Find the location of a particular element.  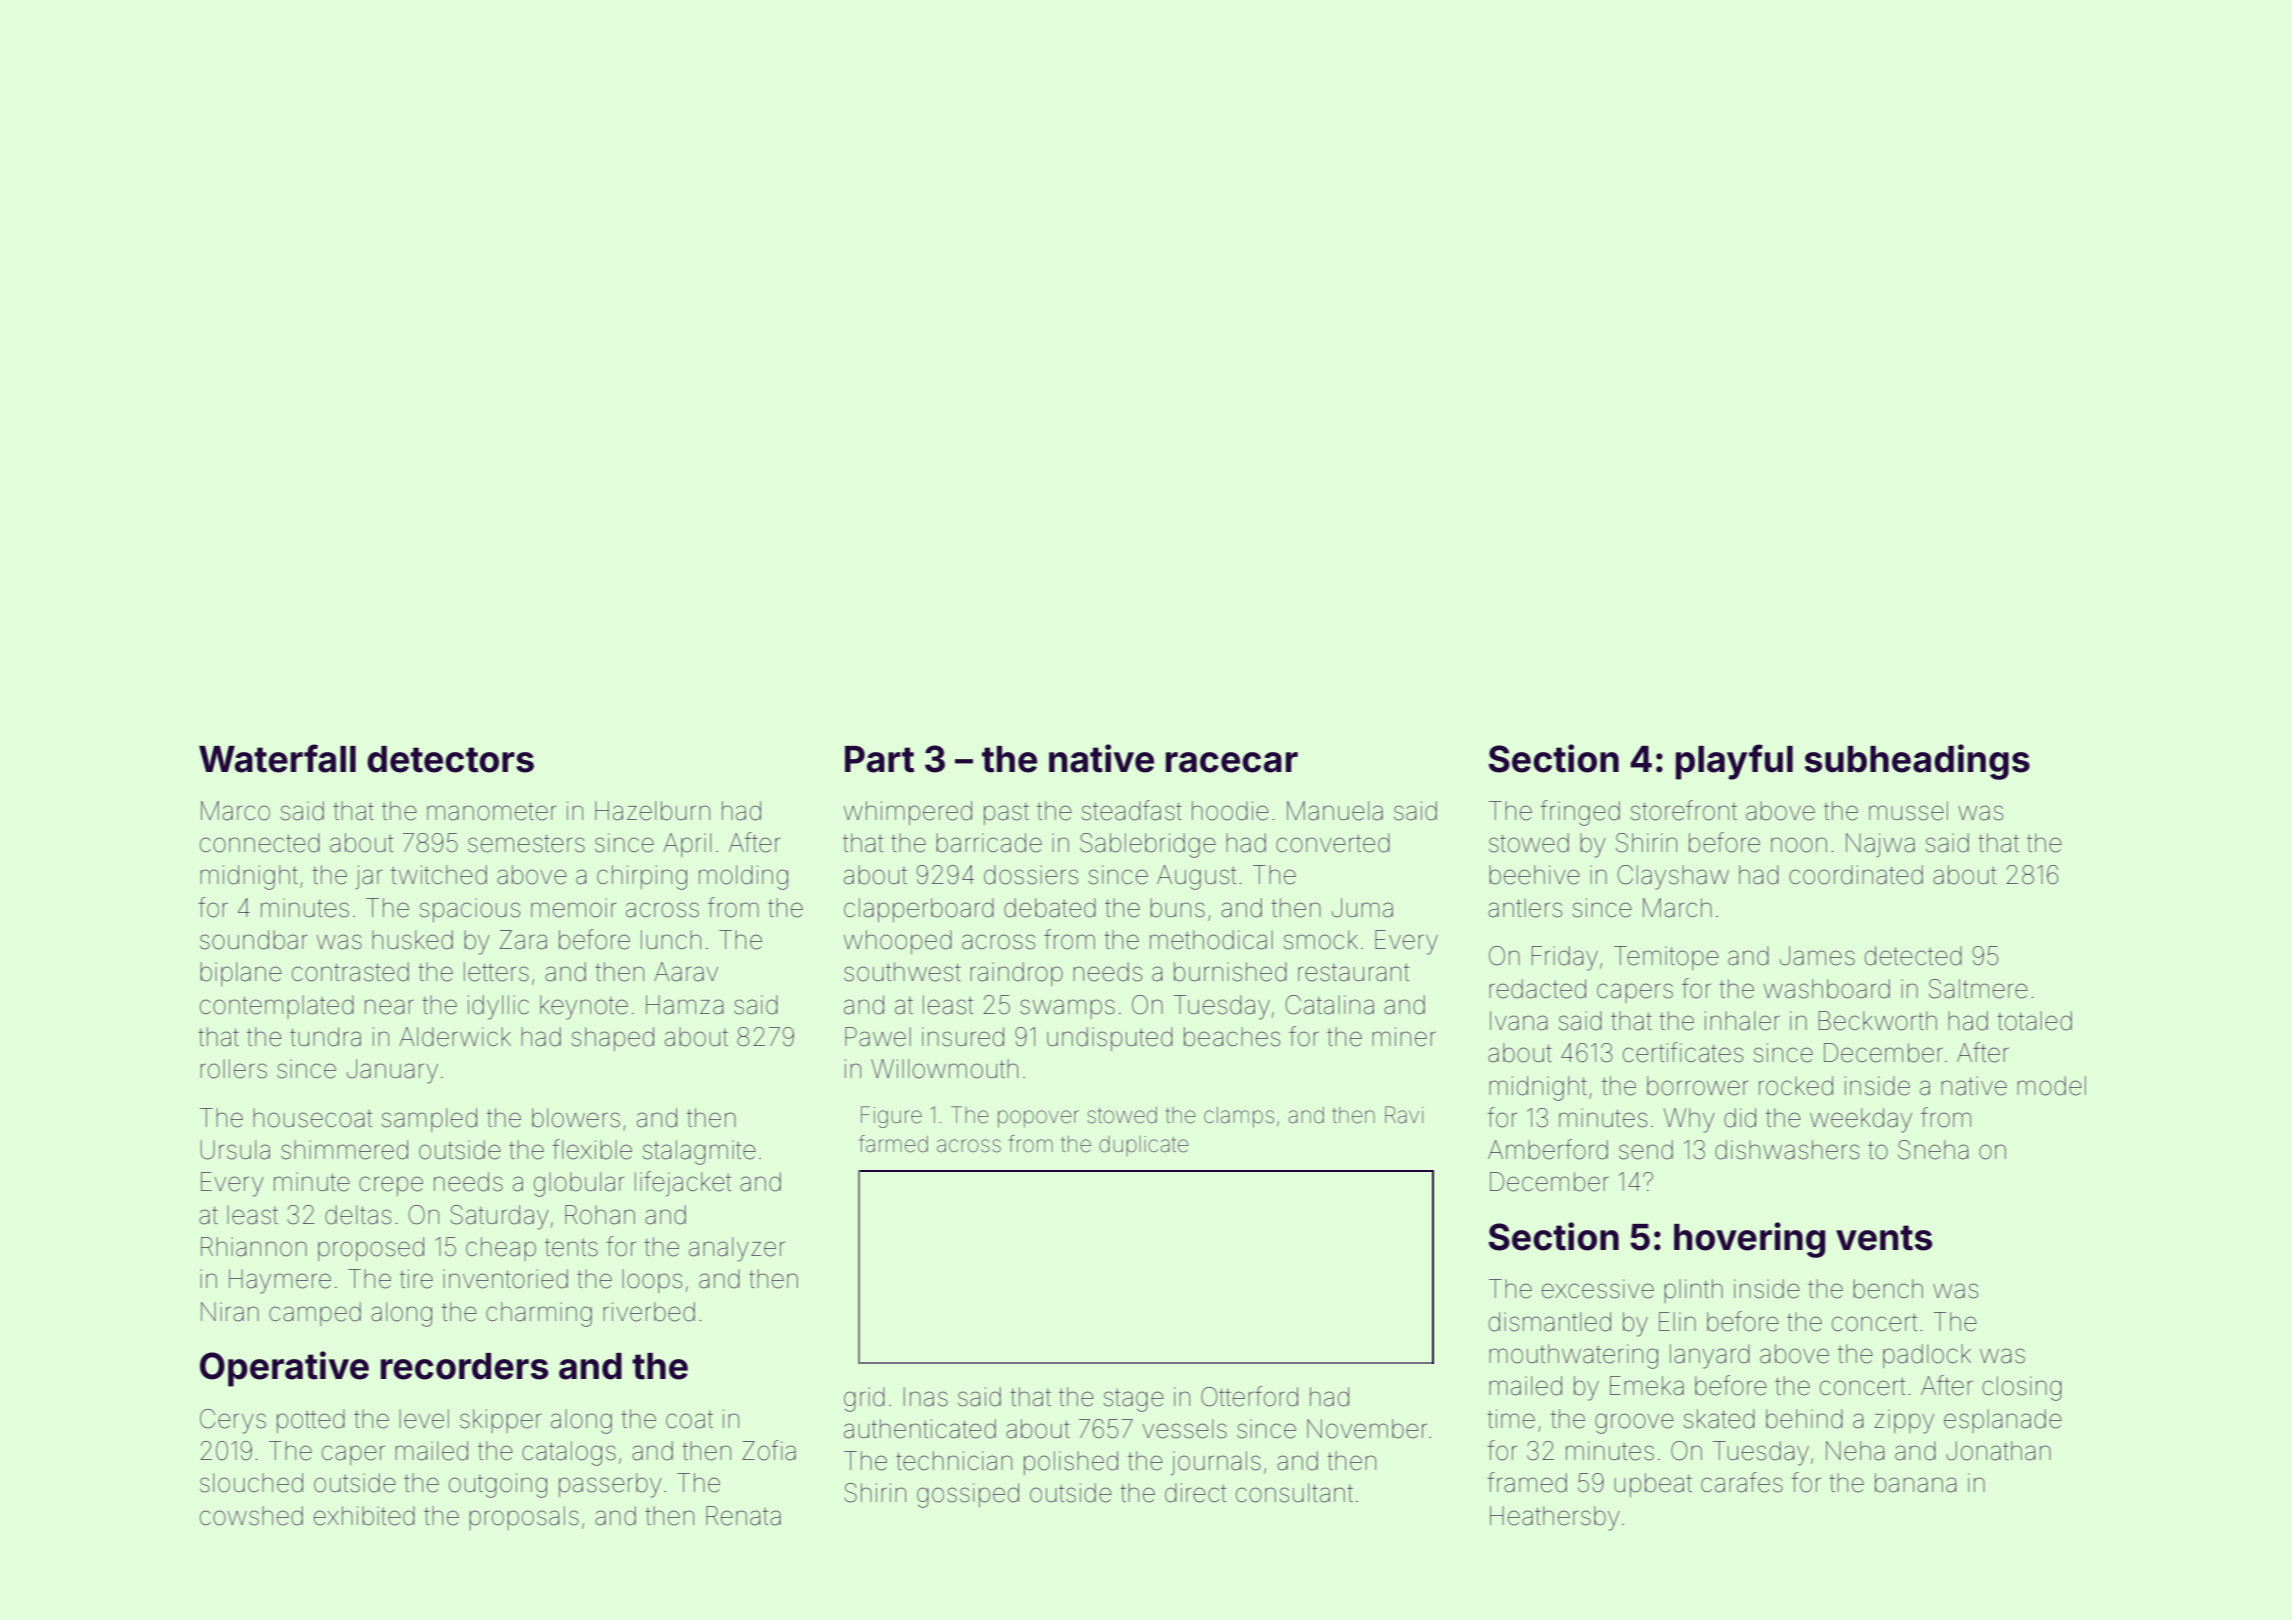

Heathersby is located at coordinates (1555, 1518).
